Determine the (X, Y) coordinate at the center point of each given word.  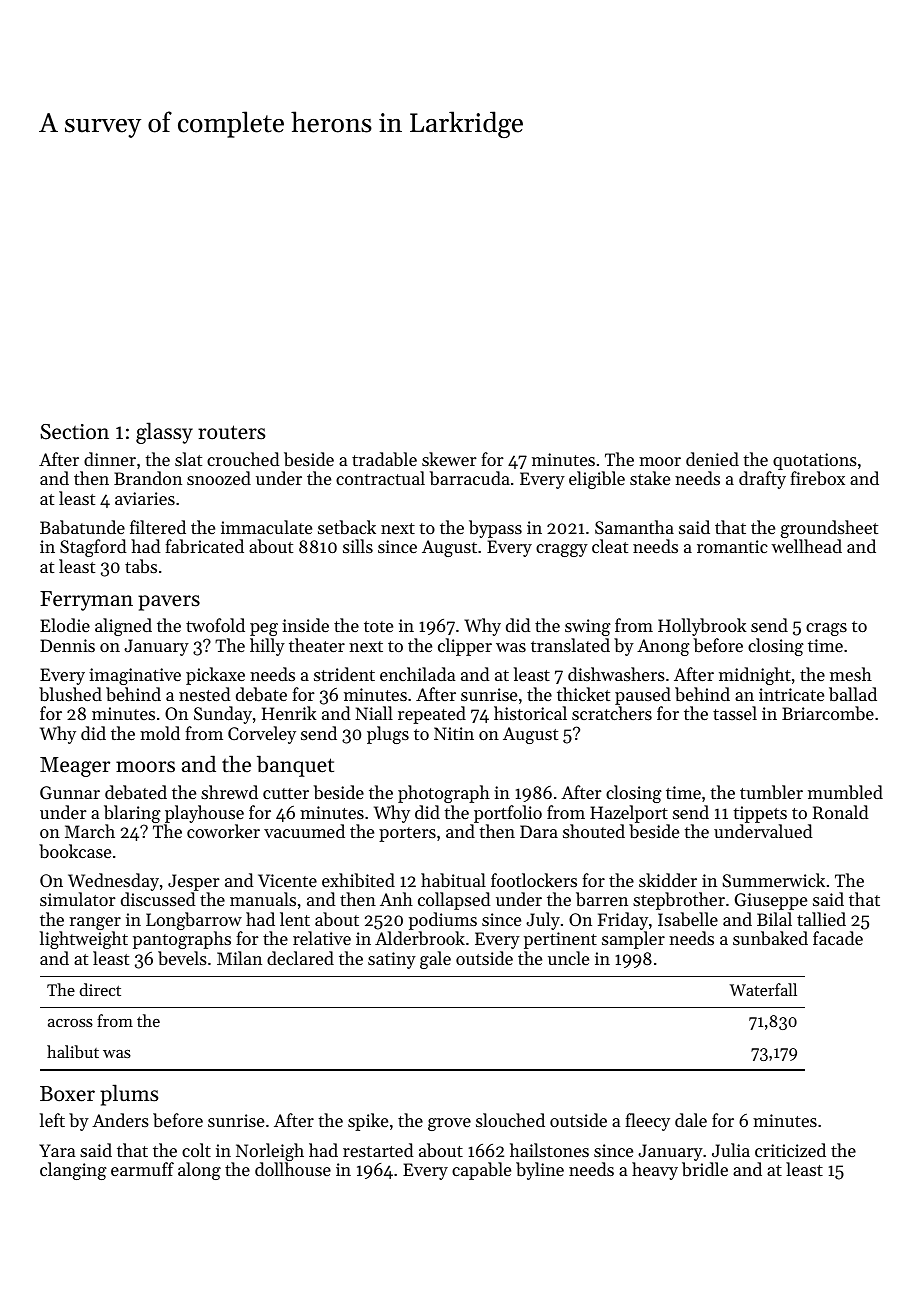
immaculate (266, 527)
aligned (123, 627)
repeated (432, 715)
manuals (263, 899)
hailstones (549, 1150)
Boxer (67, 1094)
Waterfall (763, 989)
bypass (495, 529)
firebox (817, 478)
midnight (755, 676)
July (543, 921)
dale (691, 1120)
